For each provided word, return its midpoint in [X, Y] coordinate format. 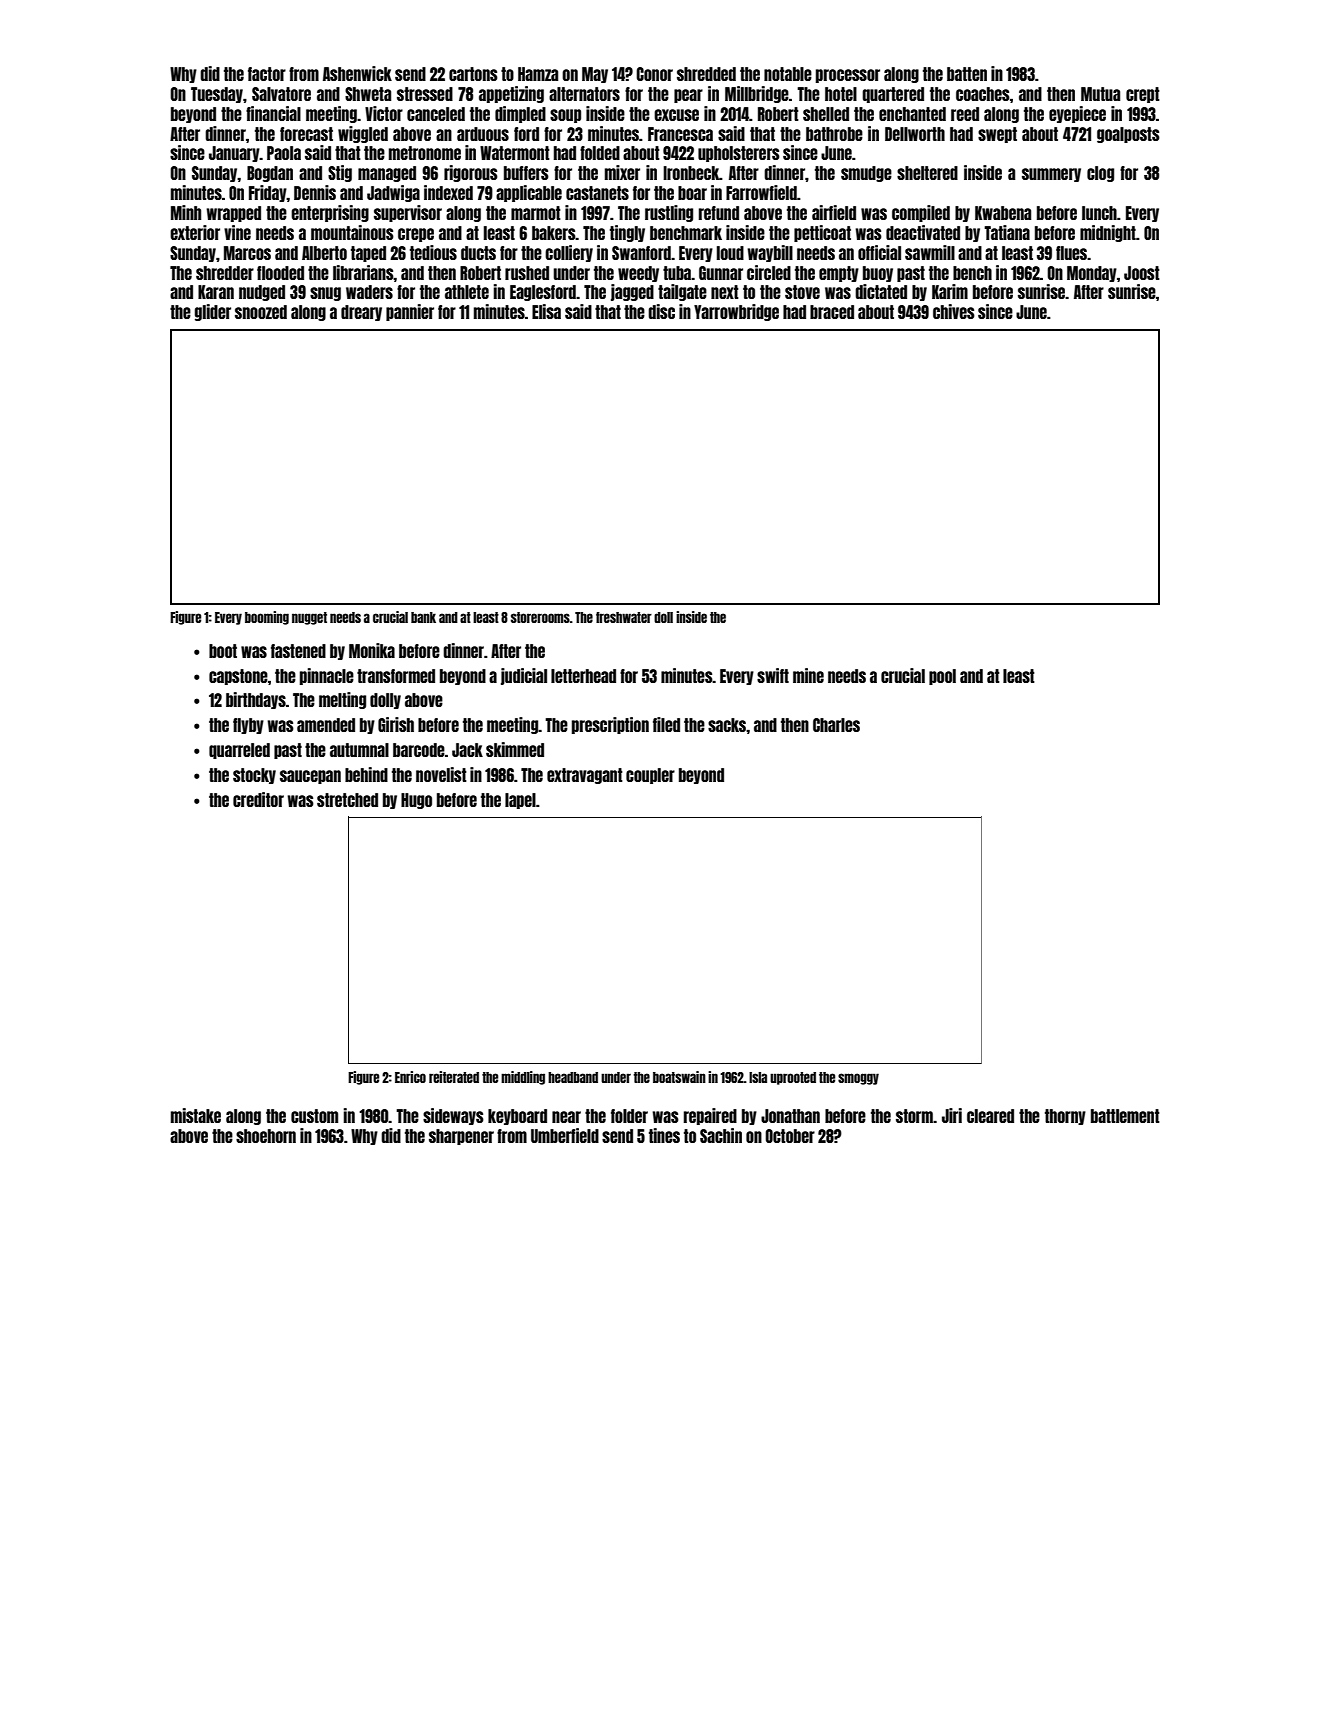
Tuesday [217, 95]
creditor [258, 799]
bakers [554, 233]
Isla [758, 1077]
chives [954, 311]
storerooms [540, 617]
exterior [195, 232]
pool [942, 677]
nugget [309, 618]
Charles [836, 725]
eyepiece [1077, 114]
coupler [650, 776]
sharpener [461, 1137]
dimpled [520, 114]
